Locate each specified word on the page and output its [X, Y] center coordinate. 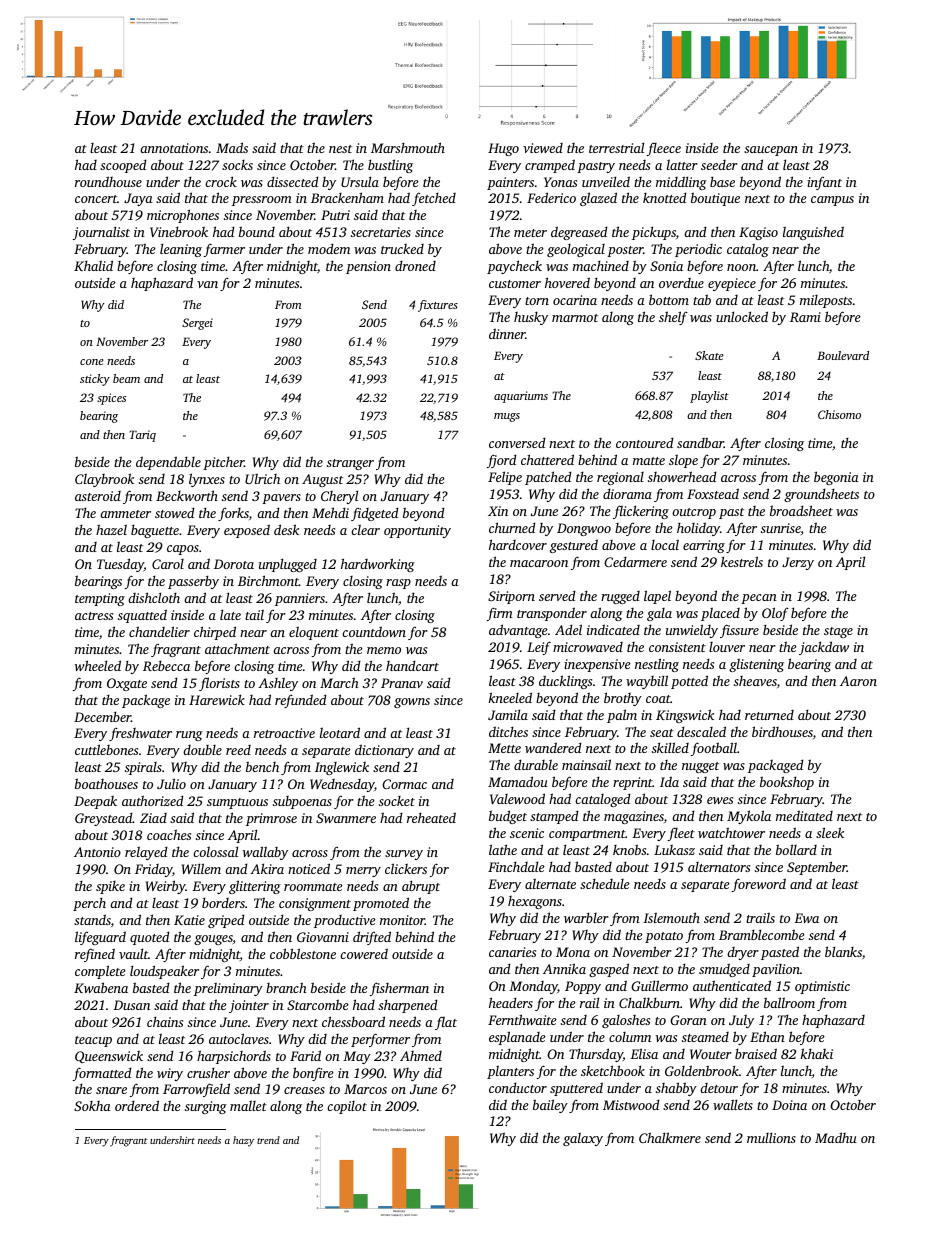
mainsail [586, 764]
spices [111, 399]
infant [824, 183]
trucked [402, 249]
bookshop [787, 783]
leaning [181, 250]
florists [219, 684]
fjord [502, 461]
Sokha [92, 1106]
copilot [347, 1107]
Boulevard [843, 355]
